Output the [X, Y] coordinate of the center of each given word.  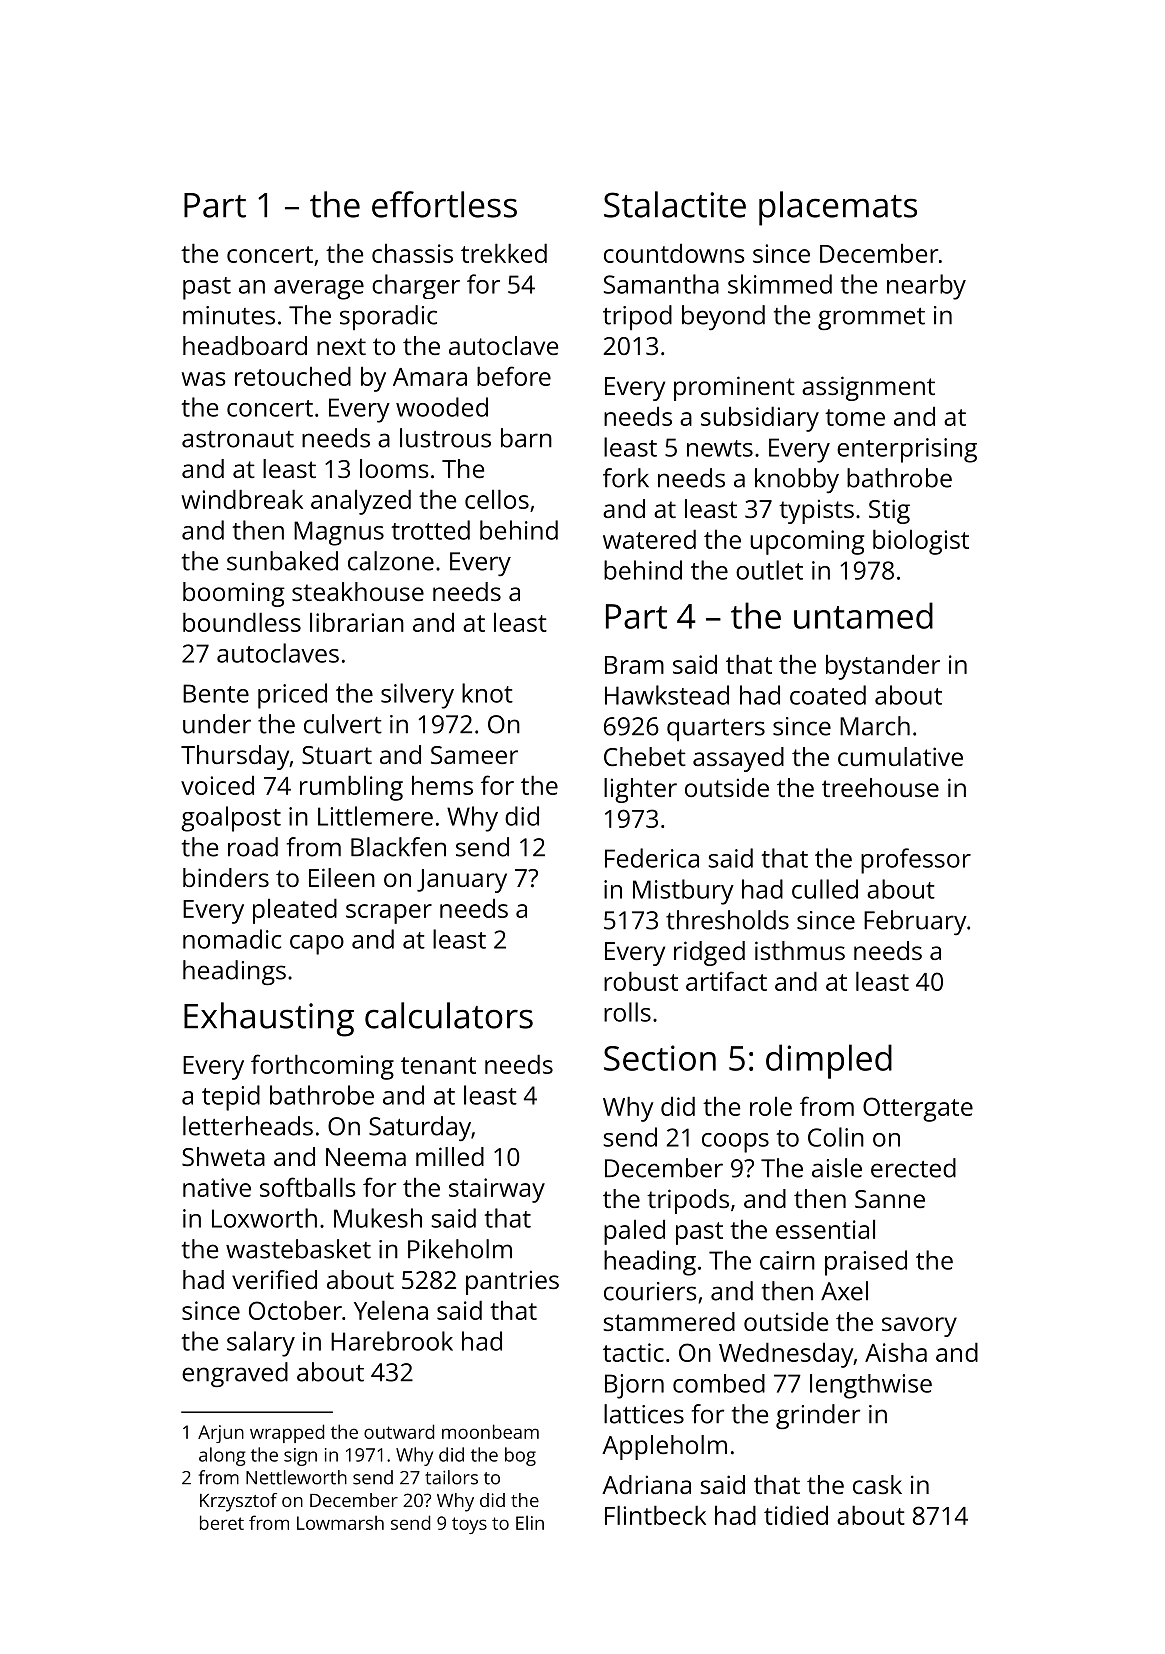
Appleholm [664, 1447]
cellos [497, 499]
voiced [217, 785]
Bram [634, 665]
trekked [504, 253]
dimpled [829, 1061]
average [319, 290]
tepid [231, 1098]
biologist [921, 542]
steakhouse [358, 591]
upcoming [807, 542]
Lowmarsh [340, 1522]
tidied [796, 1515]
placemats [838, 208]
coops [735, 1143]
